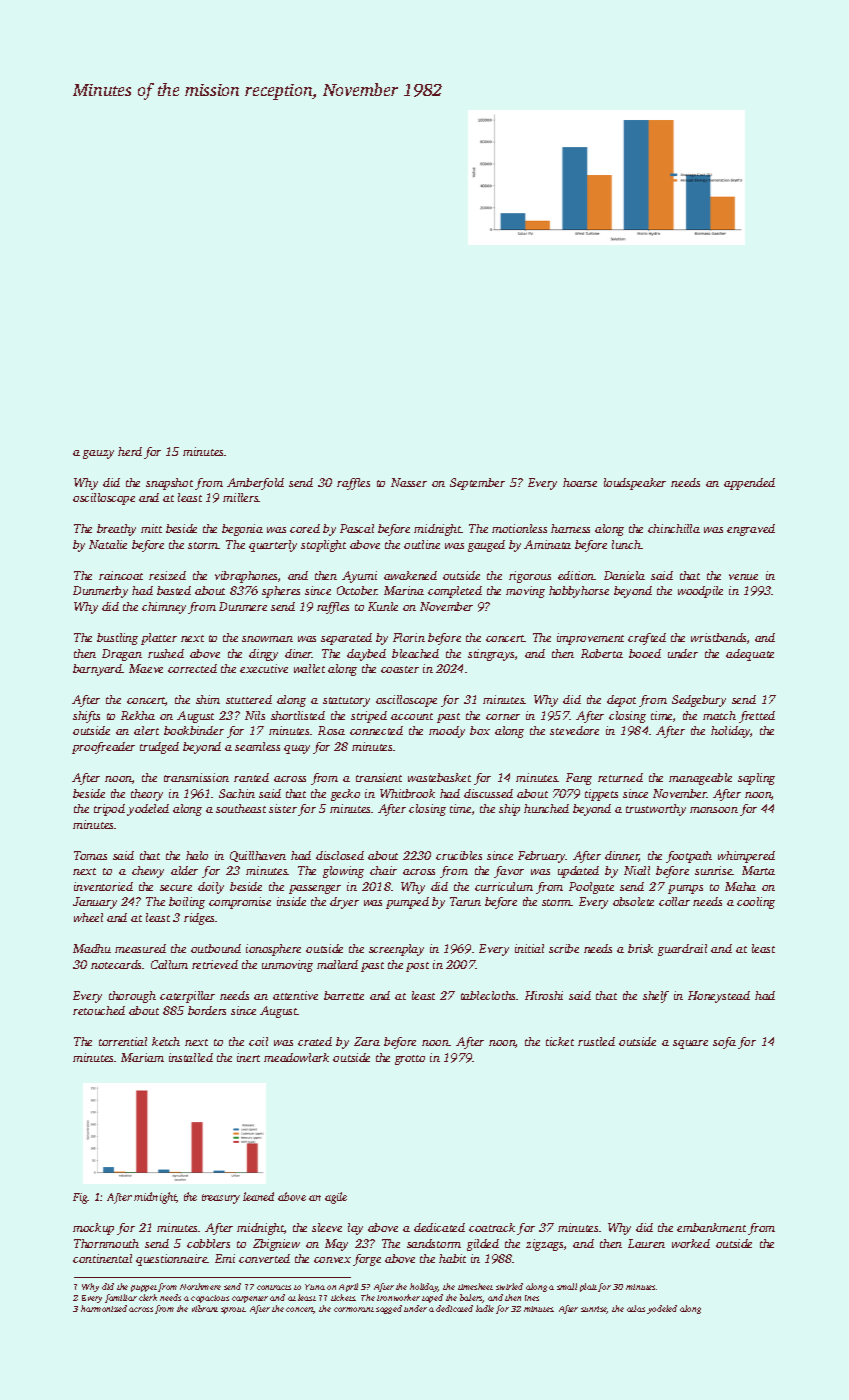 Image resolution: width=849 pixels, height=1400 pixels. Describe the element at coordinates (492, 1227) in the screenshot. I see `coatrack` at that location.
